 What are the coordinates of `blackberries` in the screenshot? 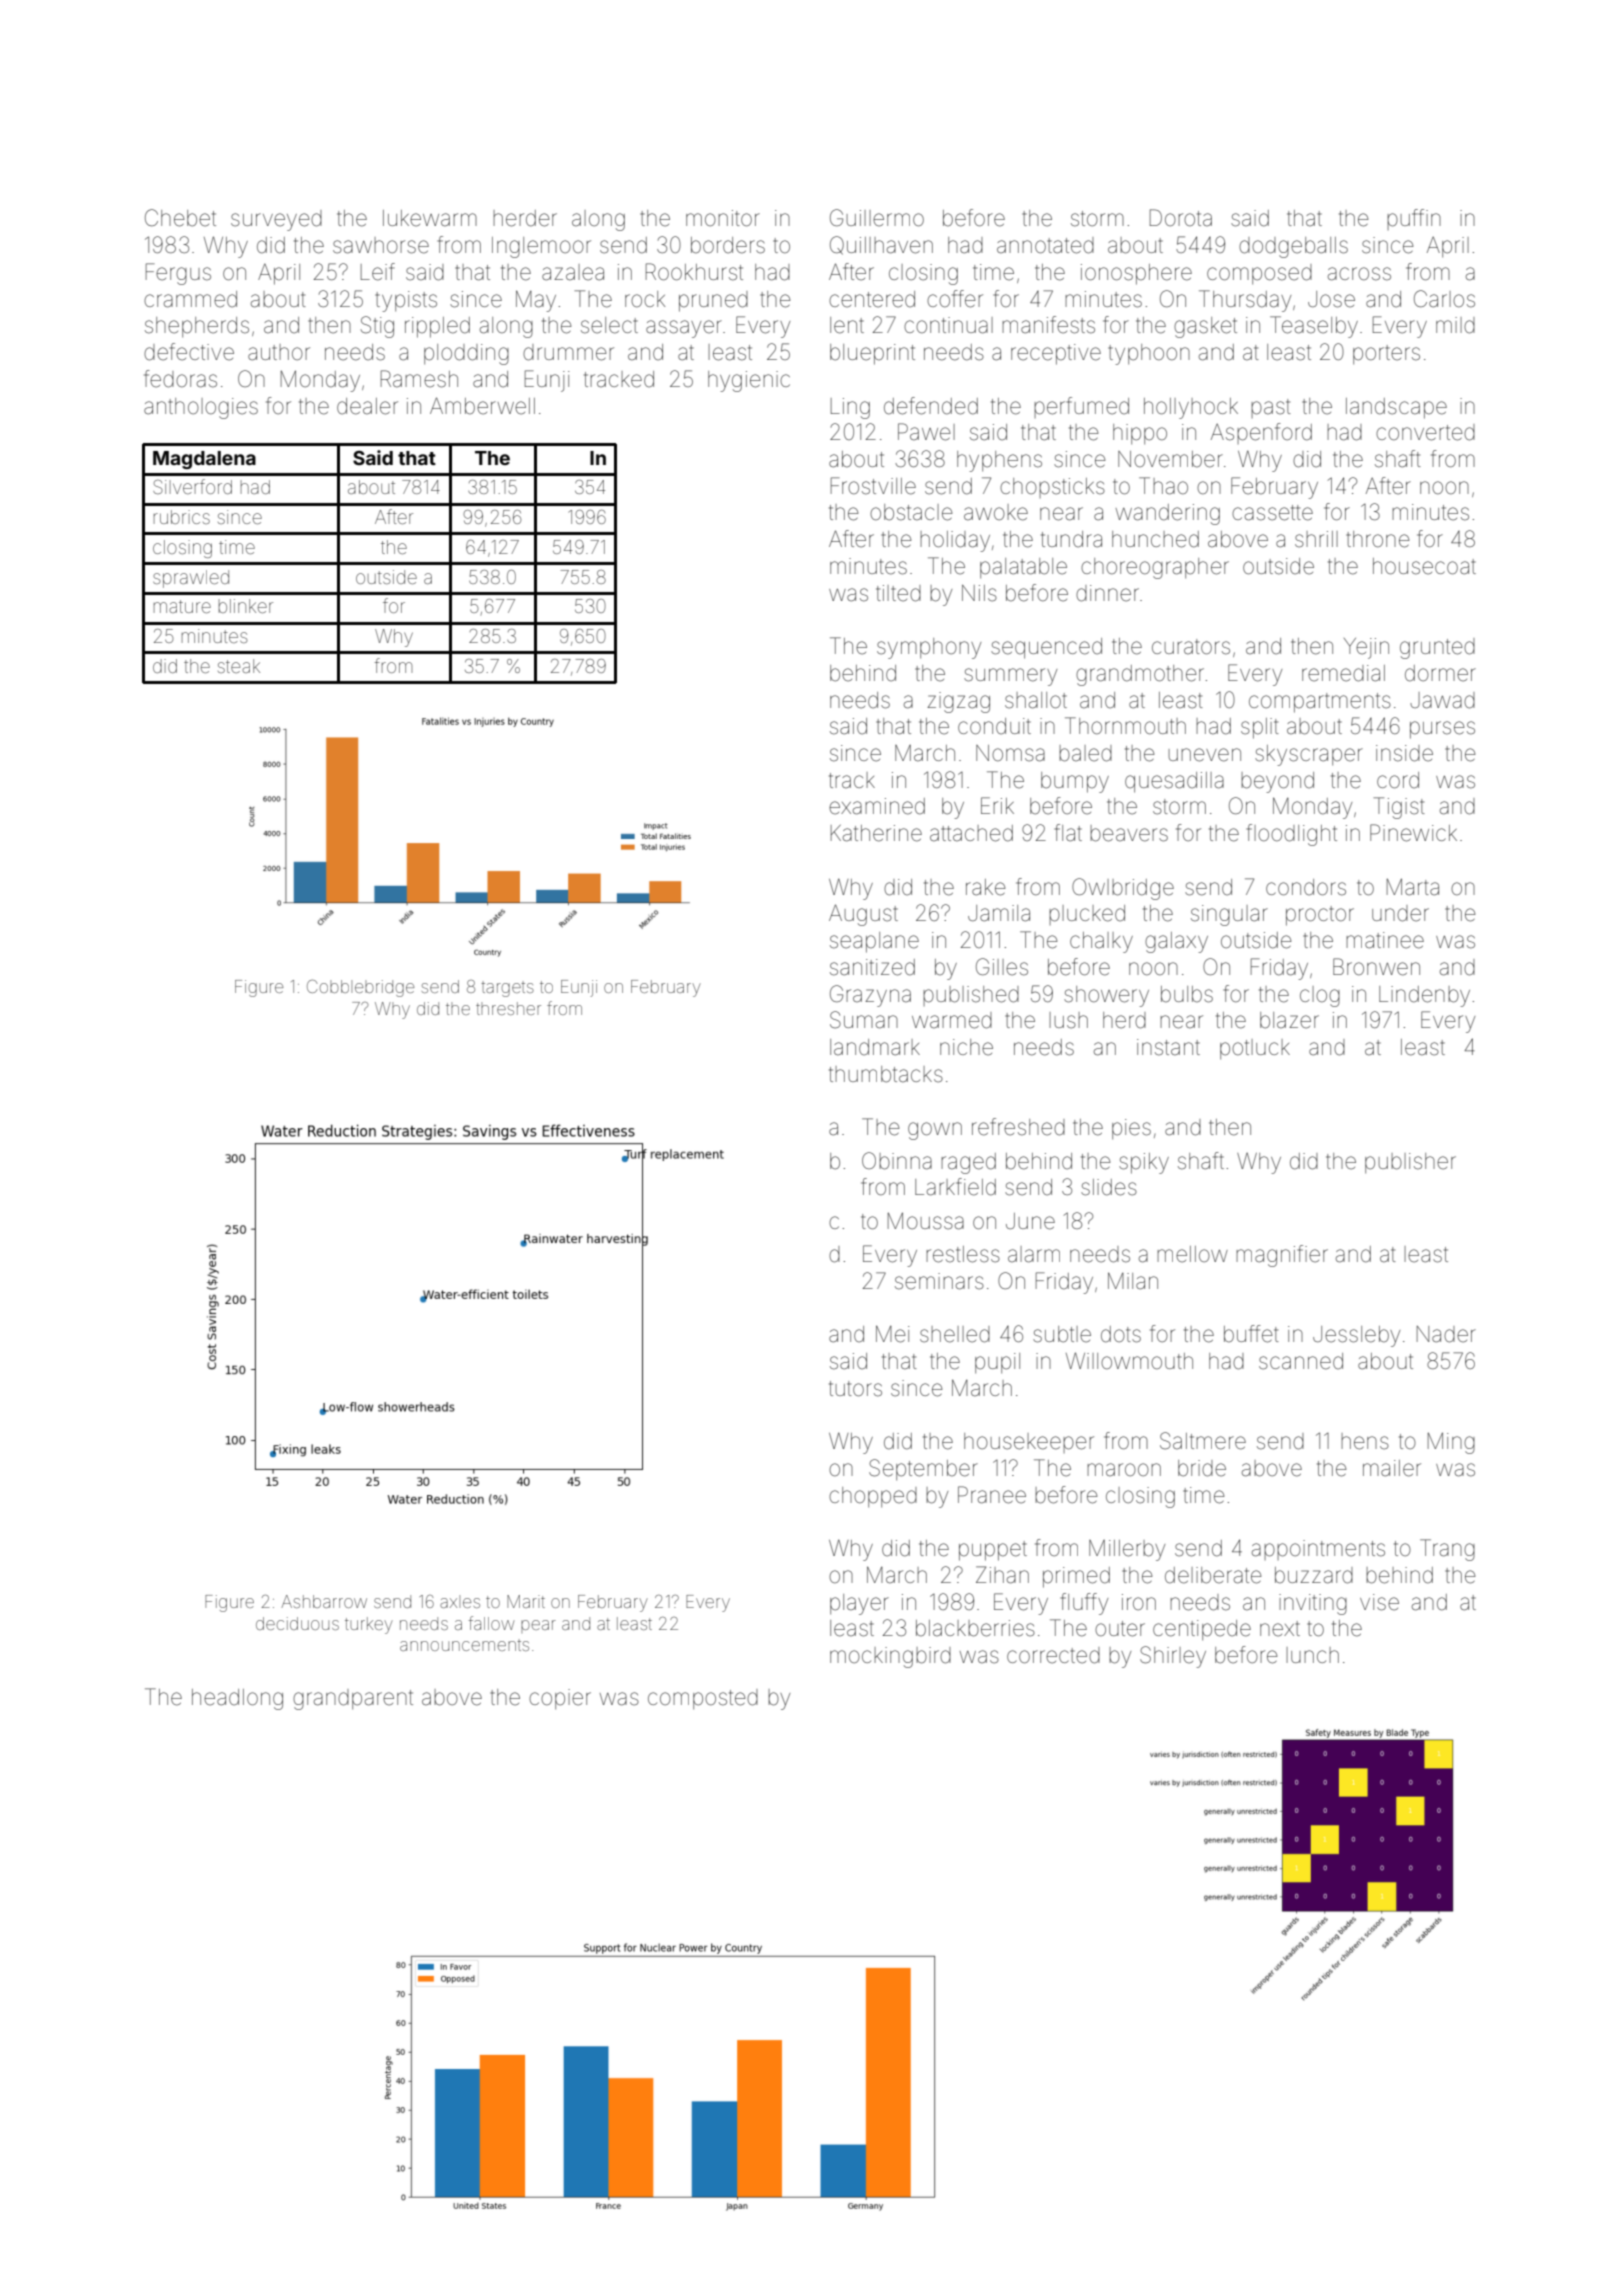 It's located at (975, 1628).
